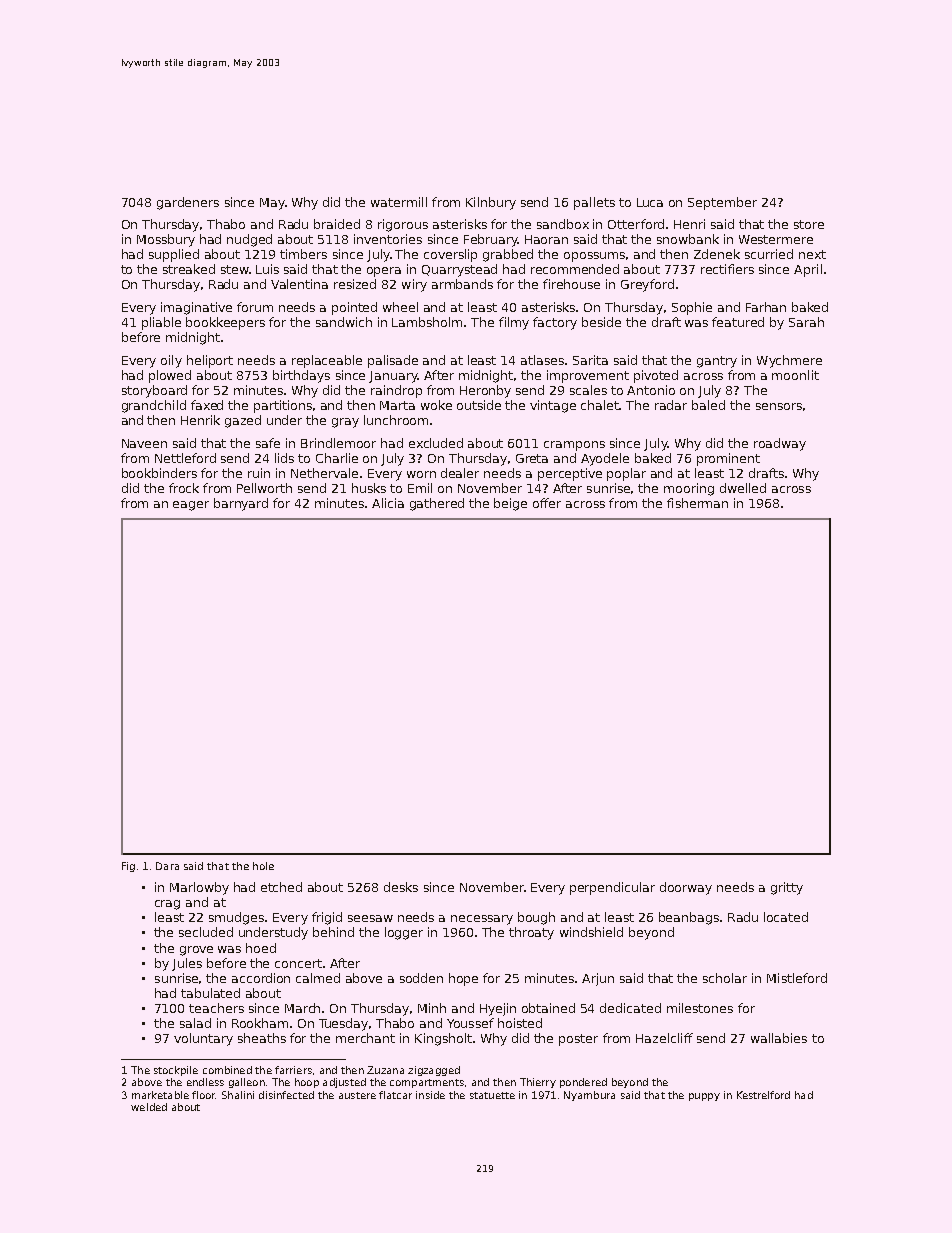 The image size is (952, 1233). I want to click on Luca, so click(650, 202).
